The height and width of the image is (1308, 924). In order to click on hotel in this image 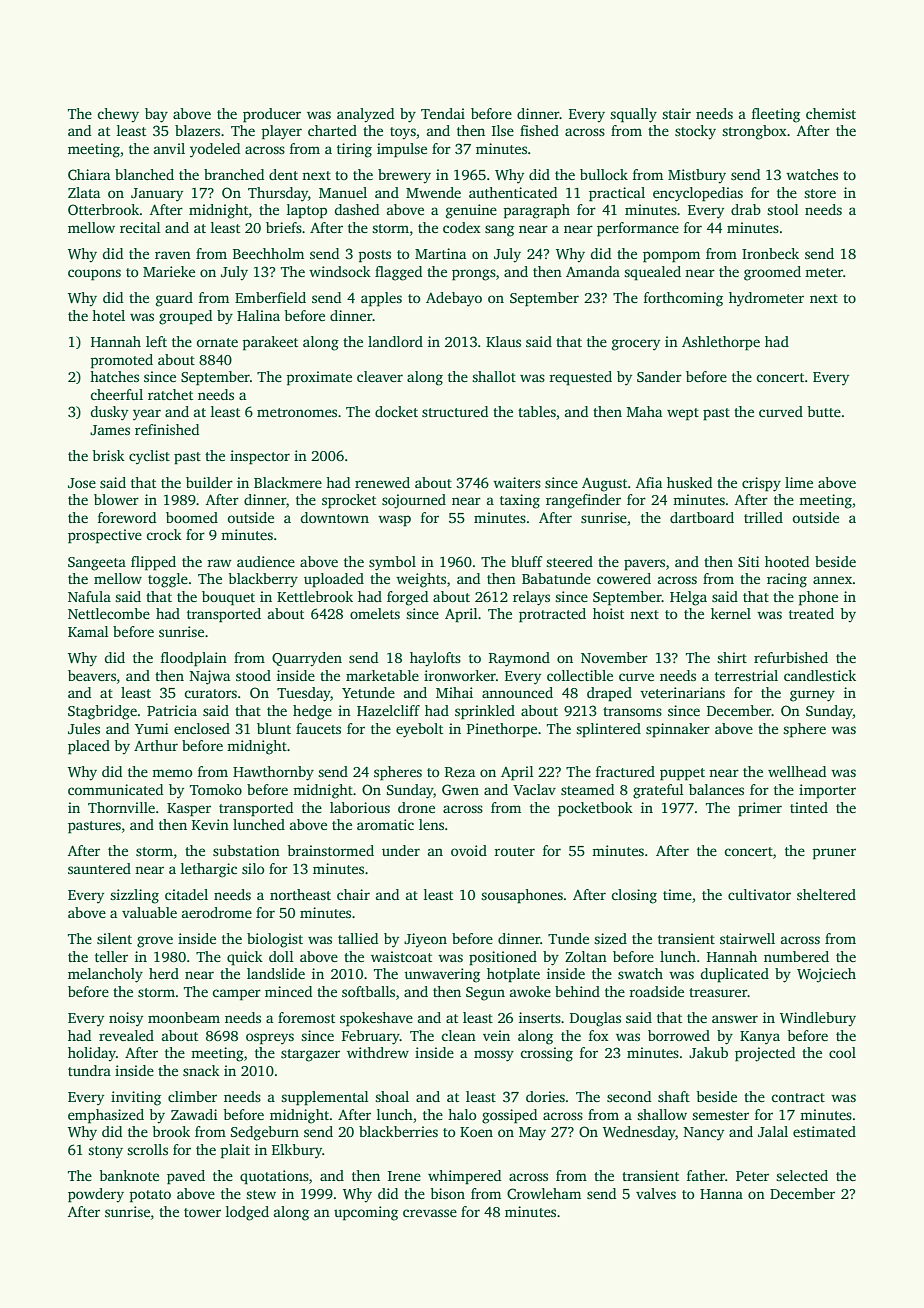, I will do `click(108, 315)`.
